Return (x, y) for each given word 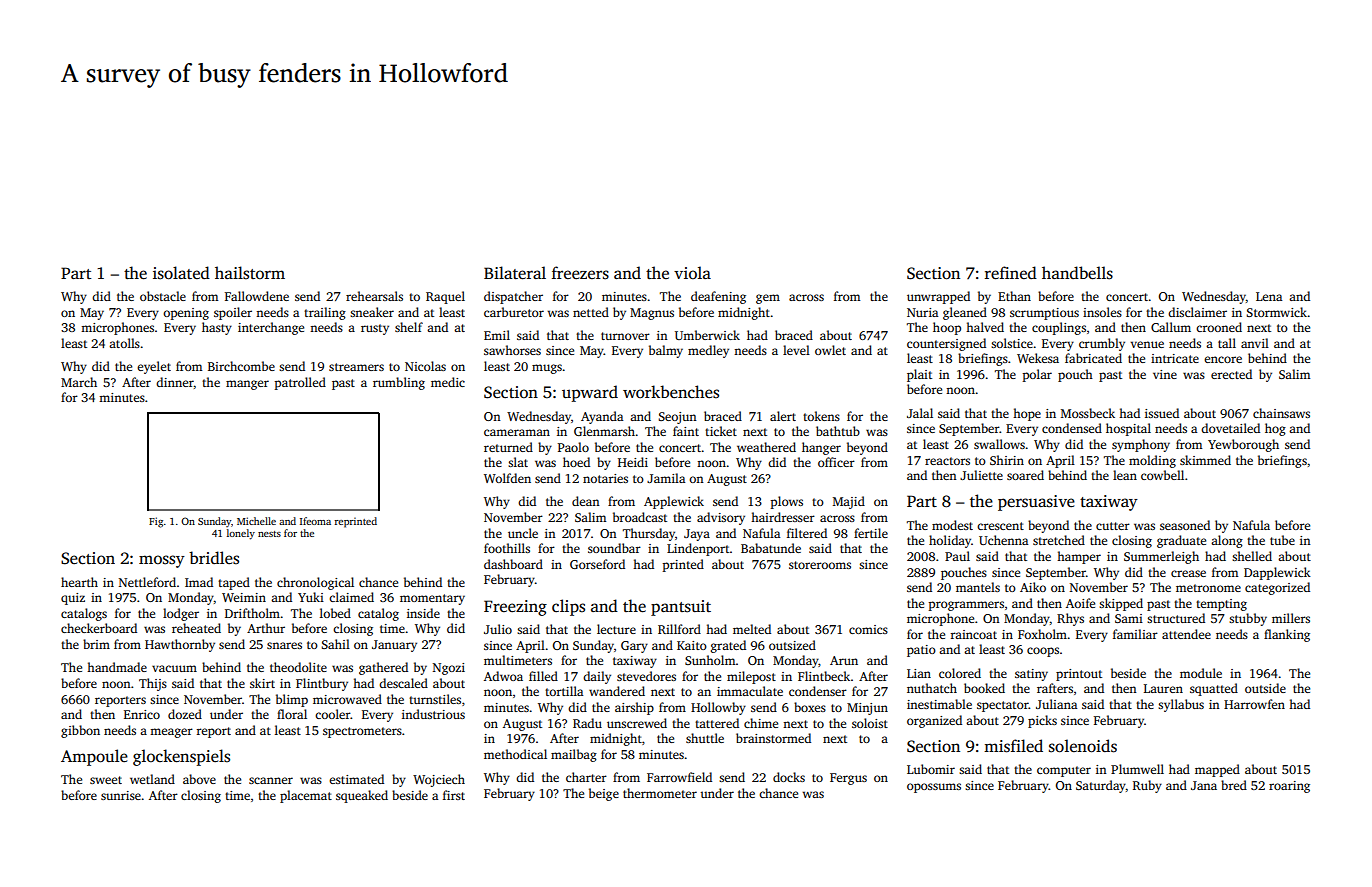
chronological (315, 583)
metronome (1208, 588)
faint (686, 431)
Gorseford (597, 564)
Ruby (1147, 786)
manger (247, 385)
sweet (106, 780)
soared (1025, 475)
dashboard (513, 564)
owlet (830, 350)
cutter (1113, 526)
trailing (325, 313)
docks (789, 777)
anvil (1255, 343)
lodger (181, 614)
